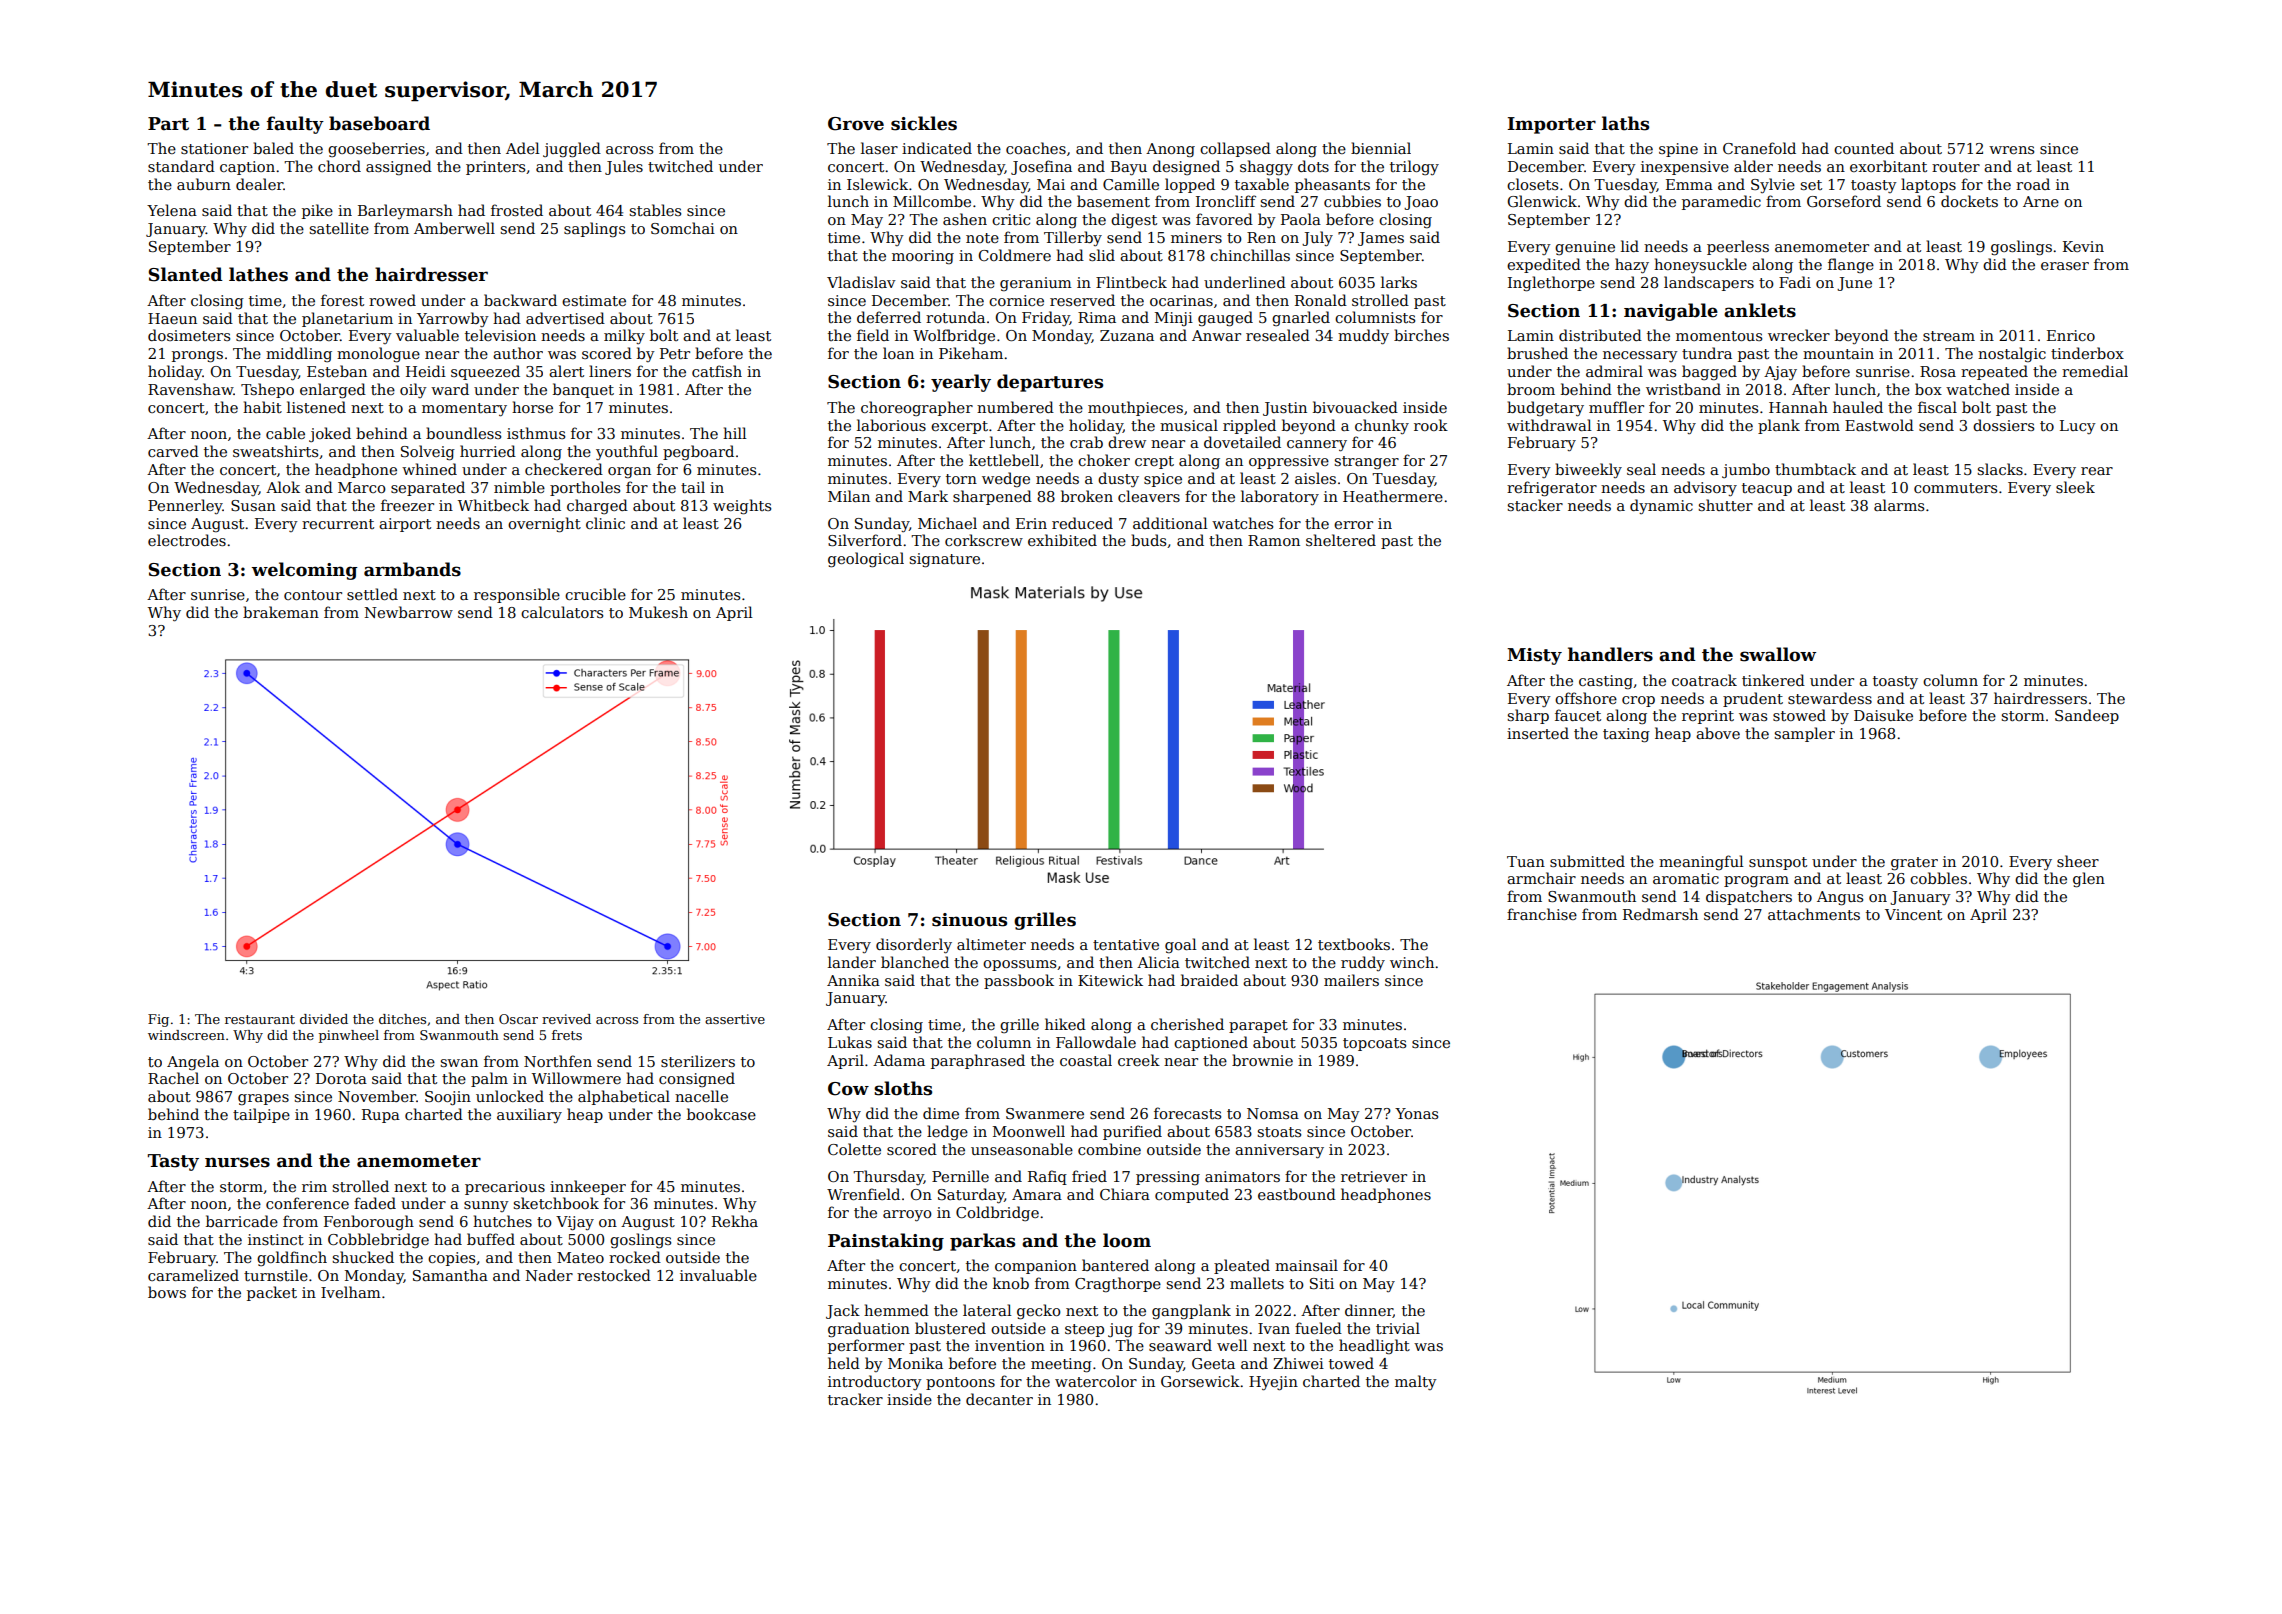 This screenshot has height=1614, width=2282. Describe the element at coordinates (167, 1292) in the screenshot. I see `bows` at that location.
